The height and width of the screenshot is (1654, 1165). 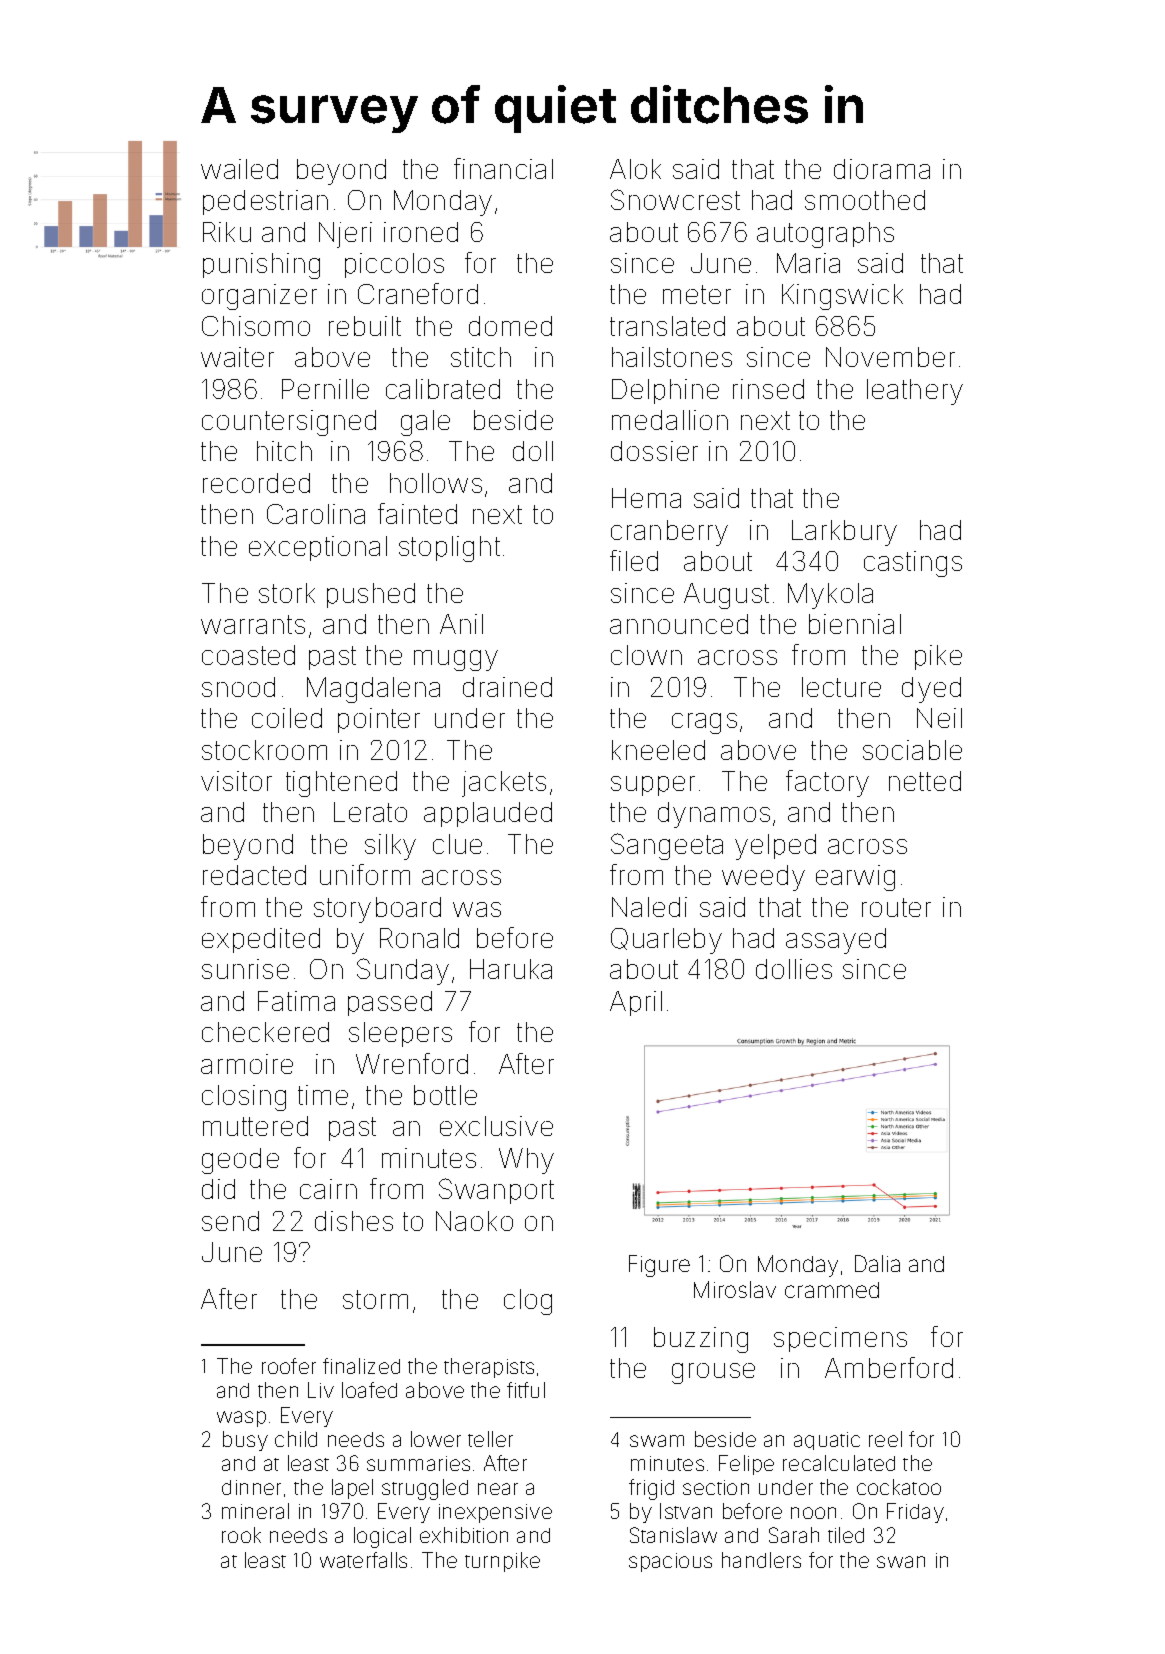 What do you see at coordinates (394, 265) in the screenshot?
I see `piccolos` at bounding box center [394, 265].
